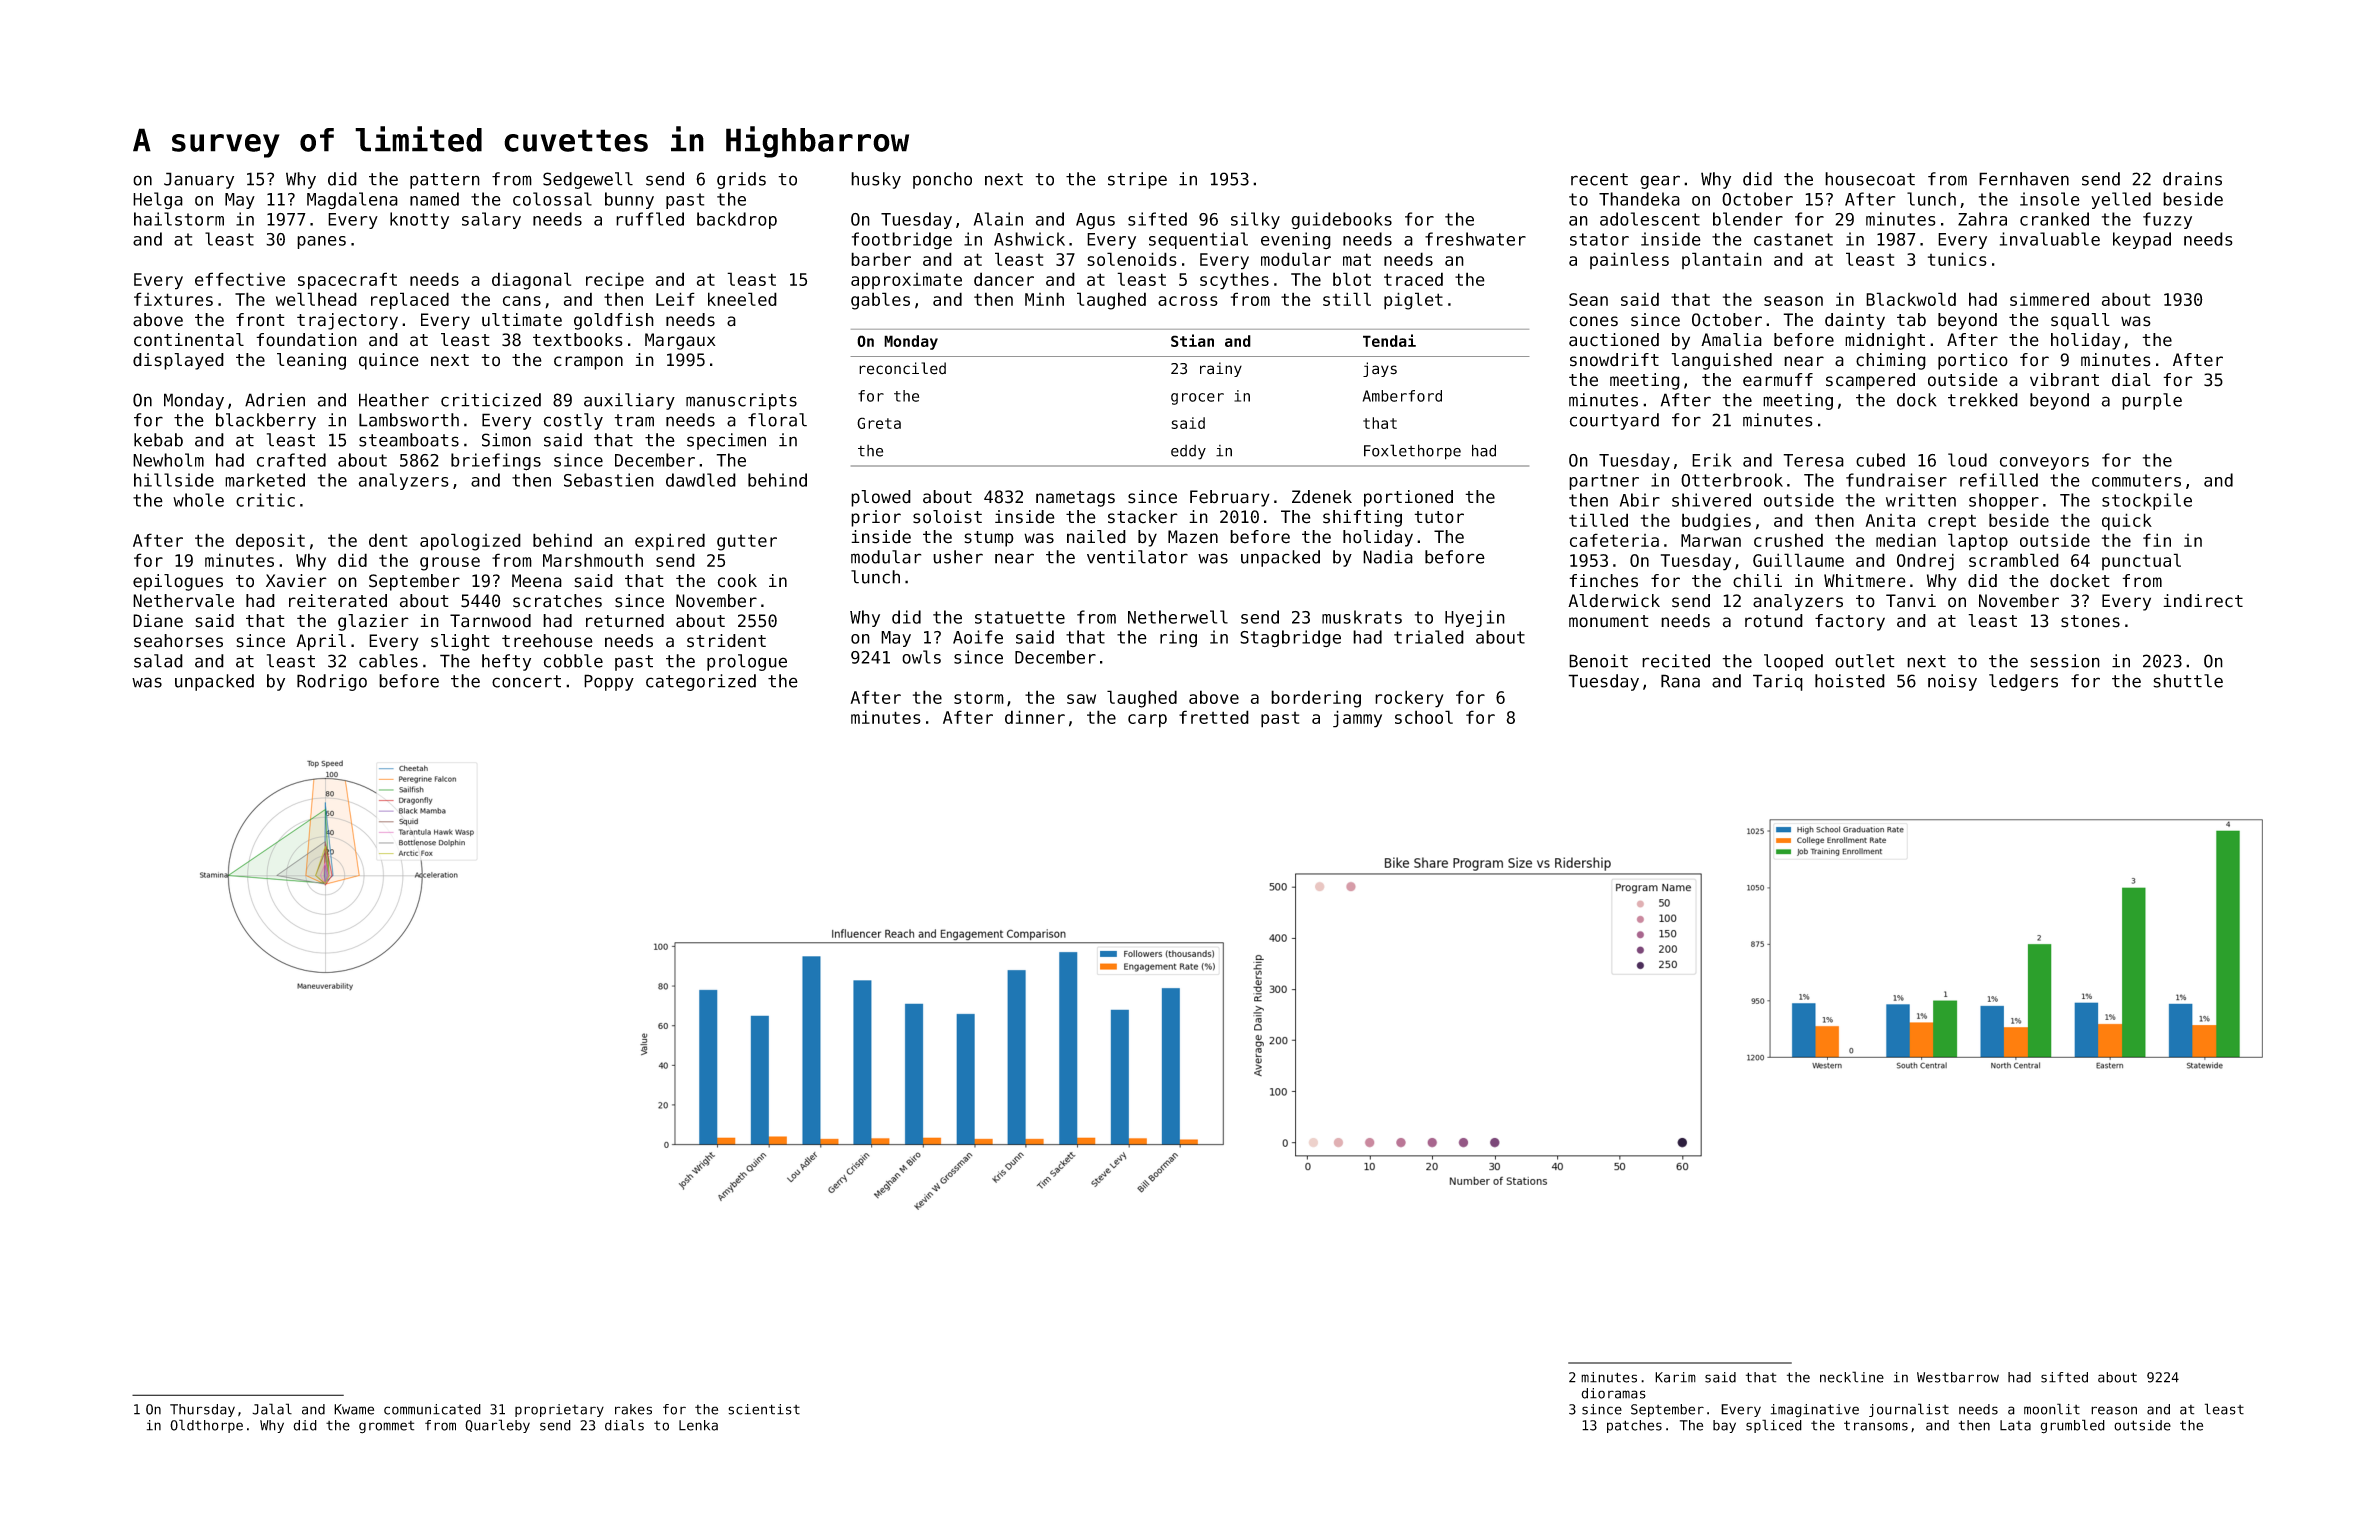 This screenshot has width=2380, height=1540. I want to click on squall, so click(2080, 321).
